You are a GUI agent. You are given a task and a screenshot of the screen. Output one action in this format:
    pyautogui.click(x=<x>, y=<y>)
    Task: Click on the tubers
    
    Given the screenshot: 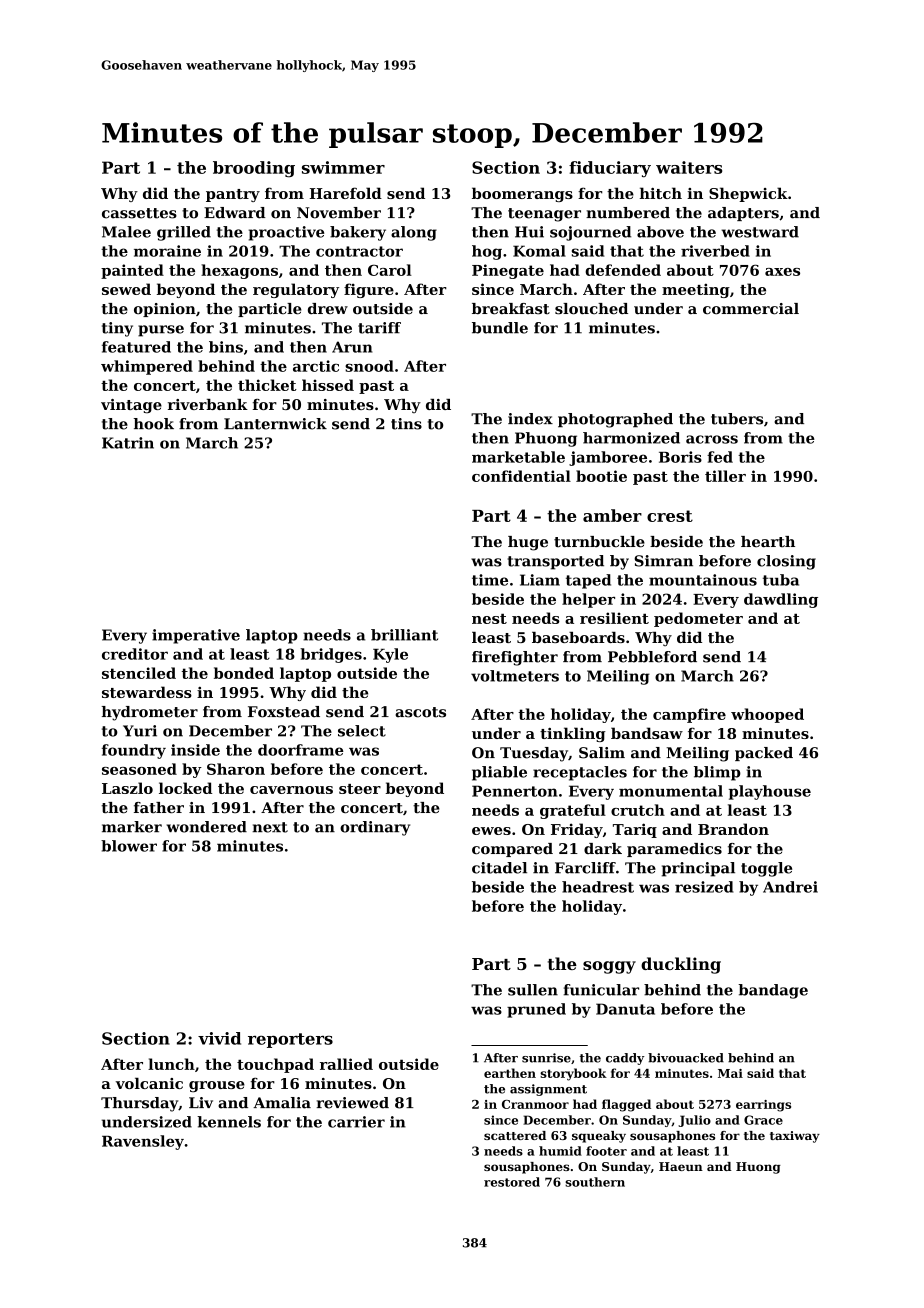 What is the action you would take?
    pyautogui.click(x=737, y=419)
